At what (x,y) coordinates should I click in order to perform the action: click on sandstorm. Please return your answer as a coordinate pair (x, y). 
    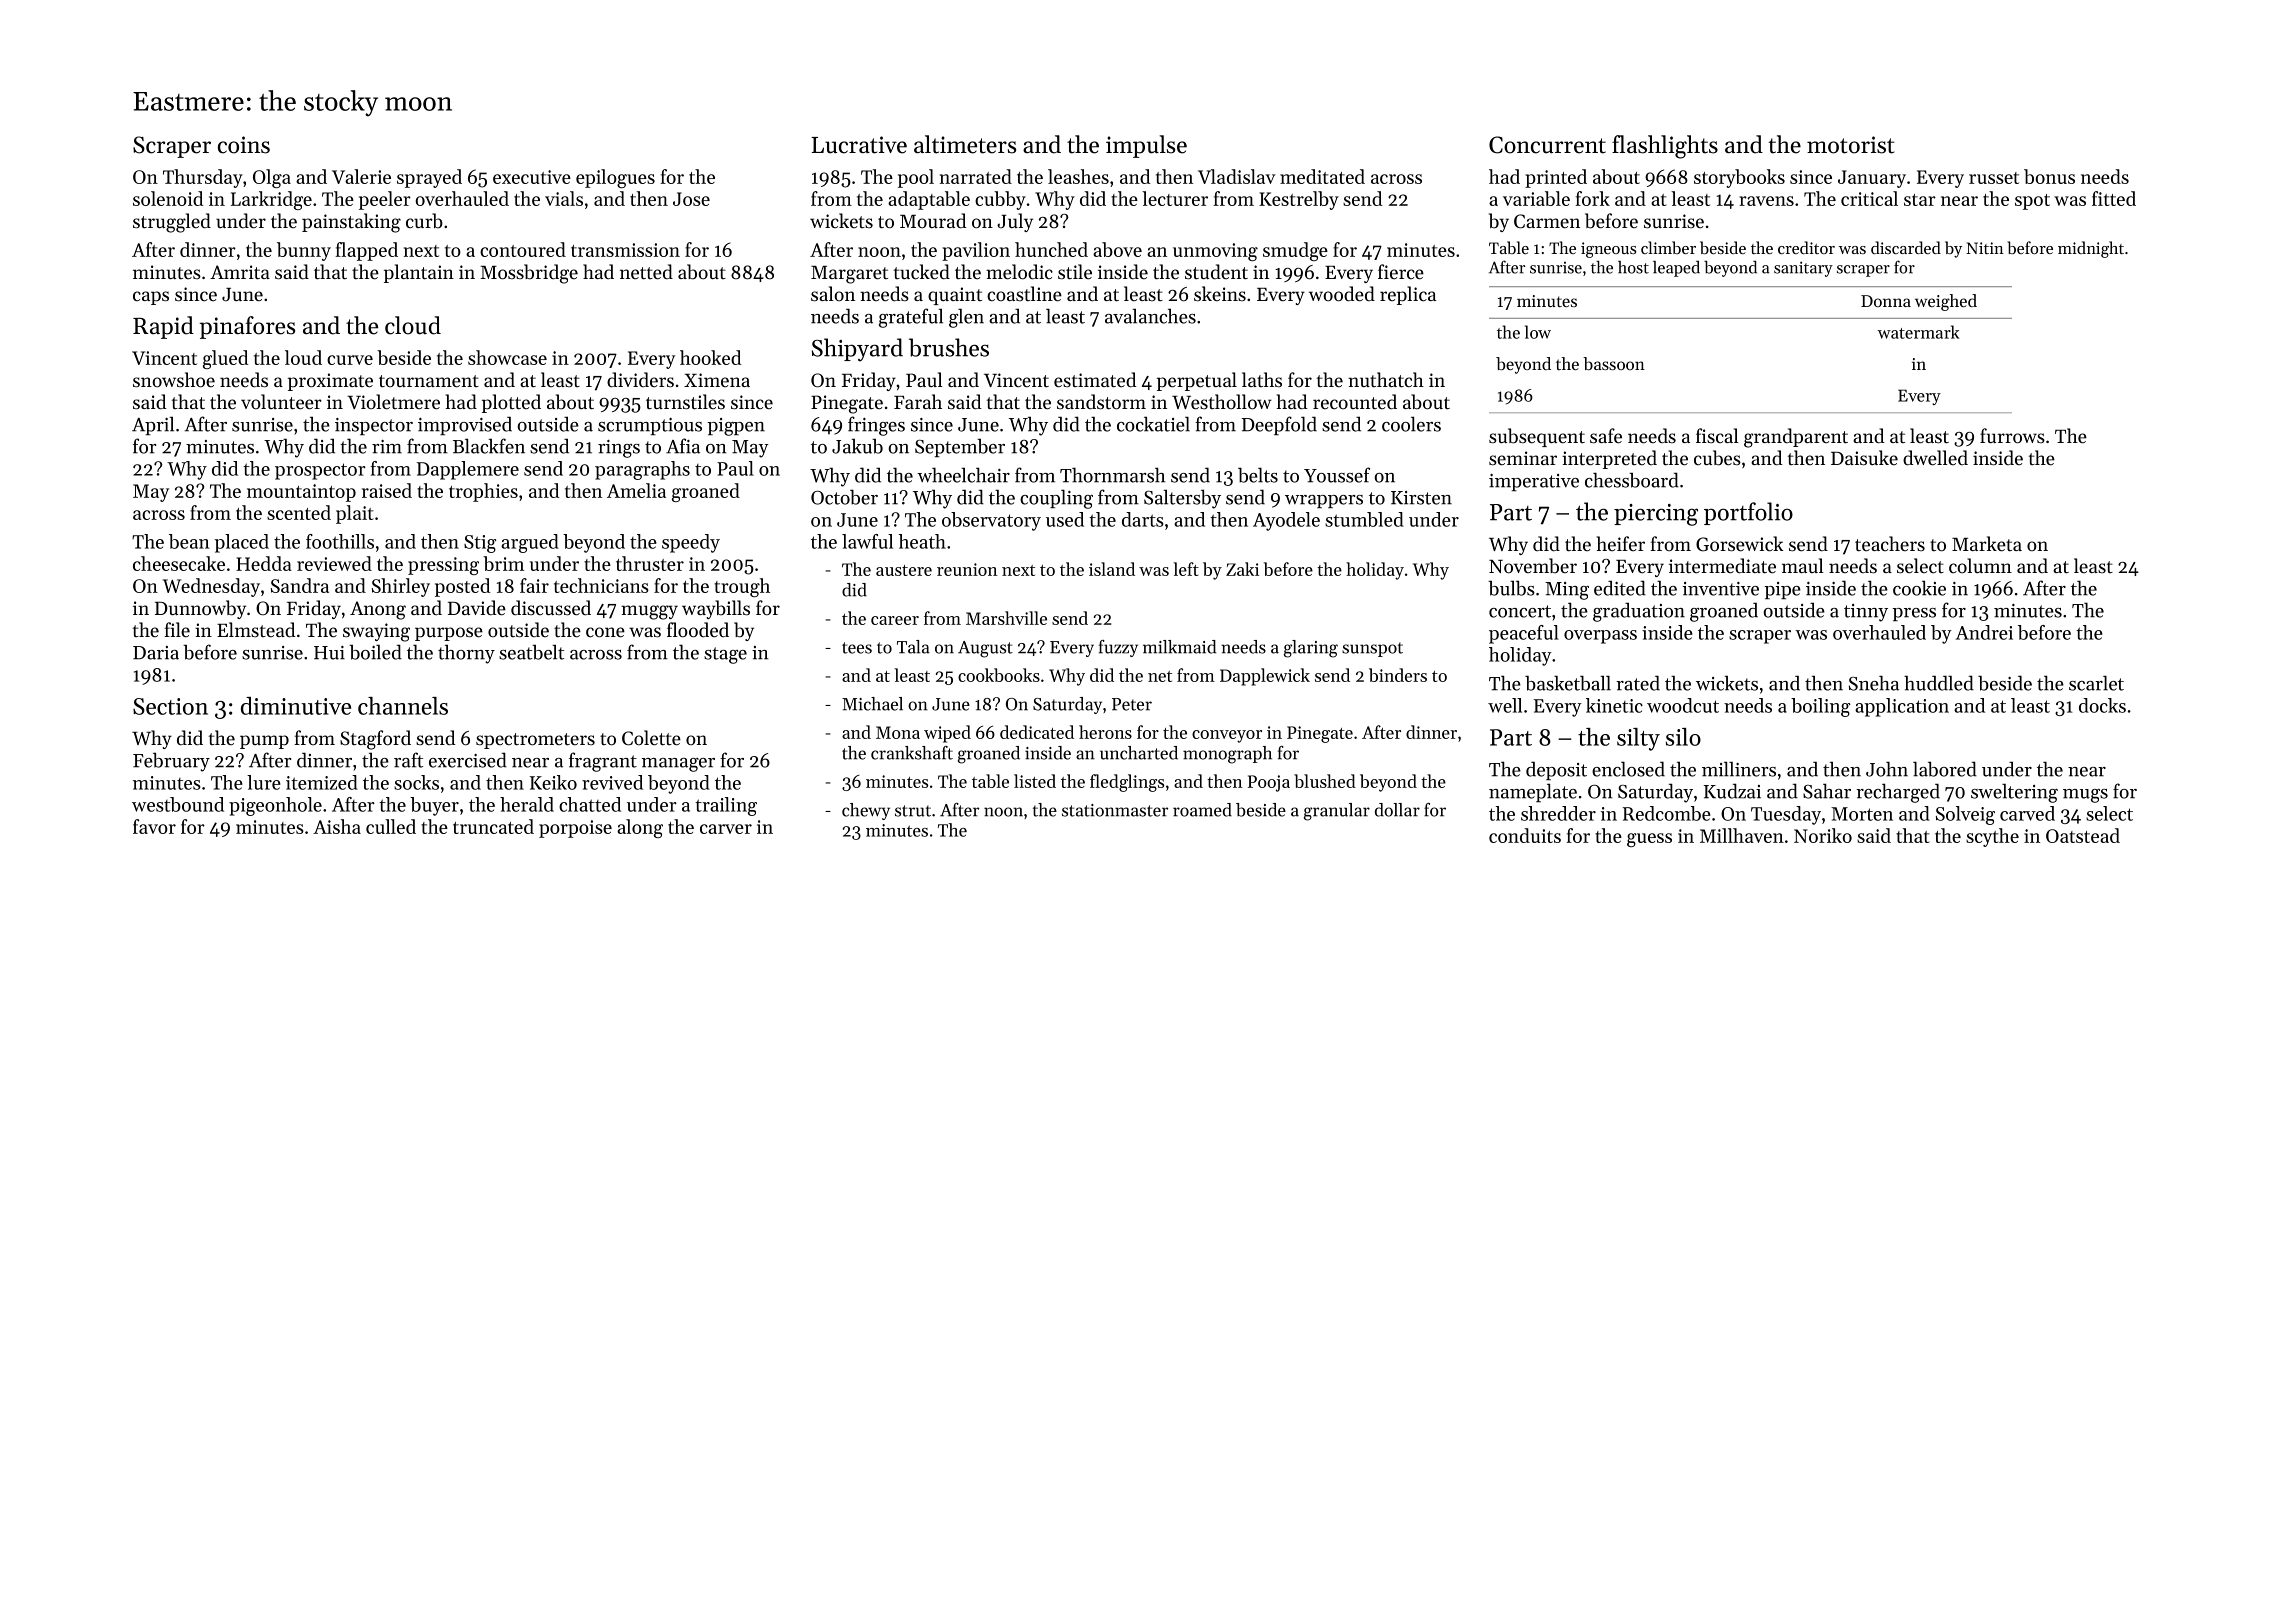
    Looking at the image, I should click on (1101, 402).
